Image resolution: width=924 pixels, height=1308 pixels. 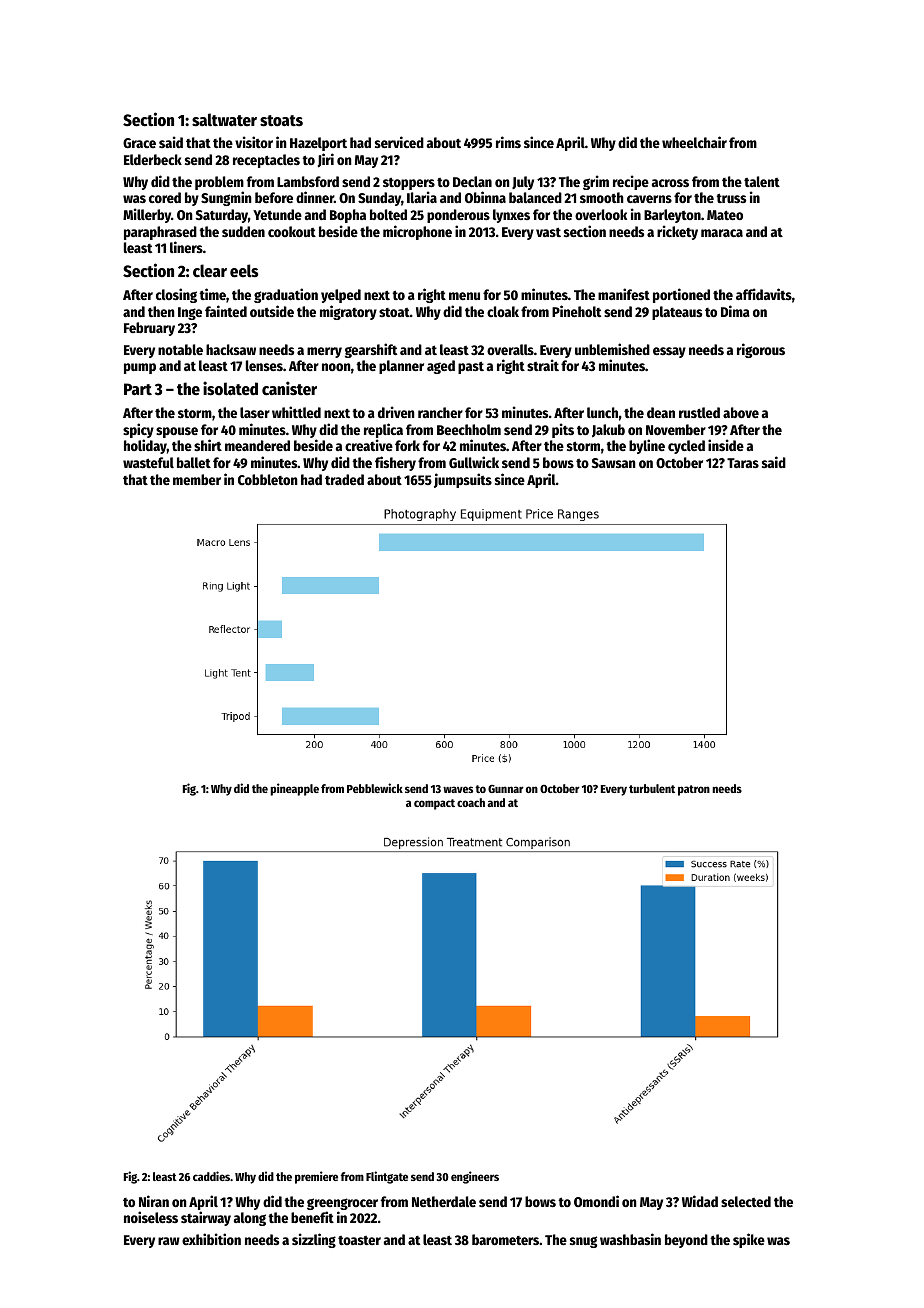 What do you see at coordinates (197, 479) in the screenshot?
I see `member` at bounding box center [197, 479].
